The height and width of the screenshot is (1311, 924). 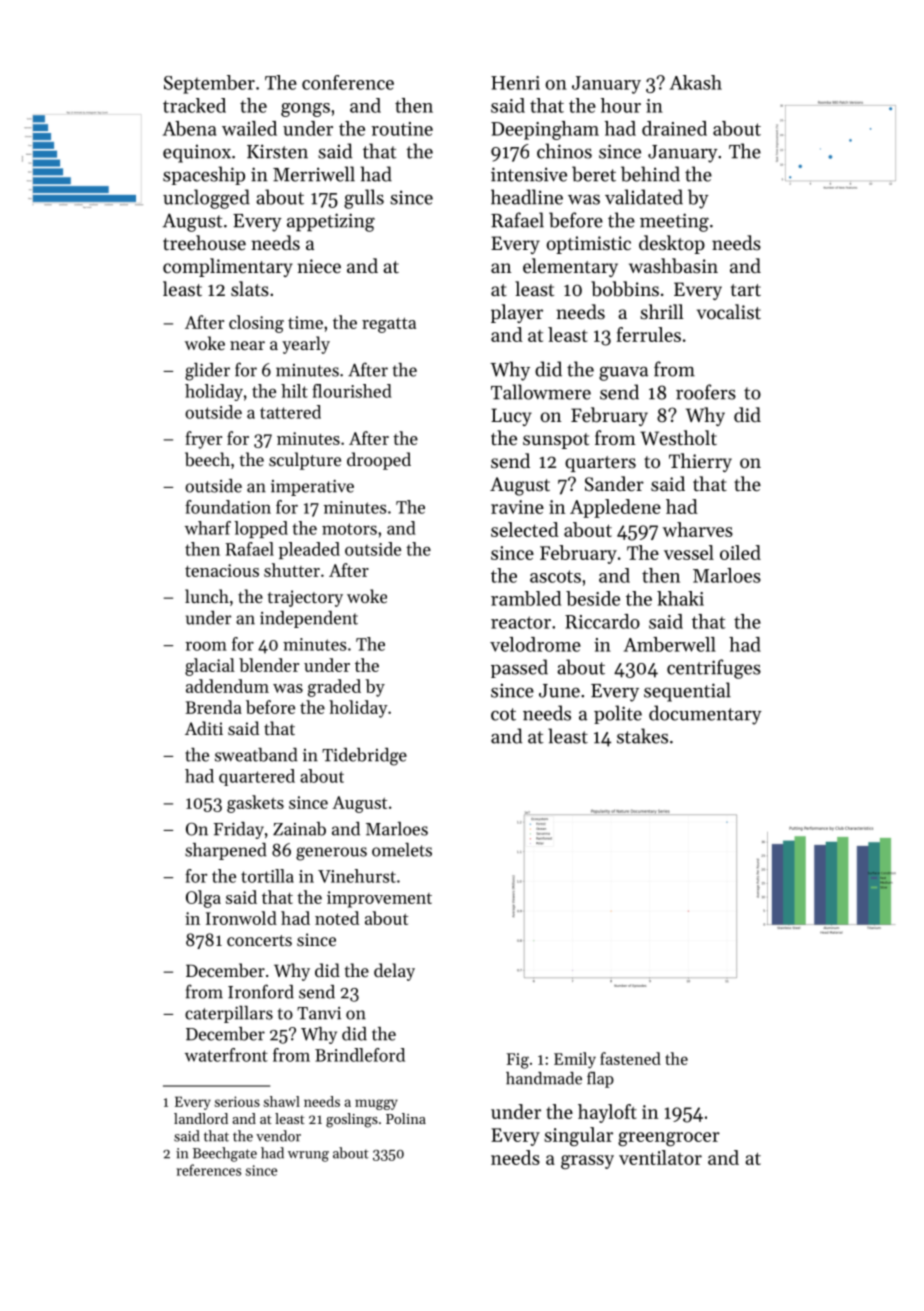 What do you see at coordinates (229, 1014) in the screenshot?
I see `caterpillars` at bounding box center [229, 1014].
